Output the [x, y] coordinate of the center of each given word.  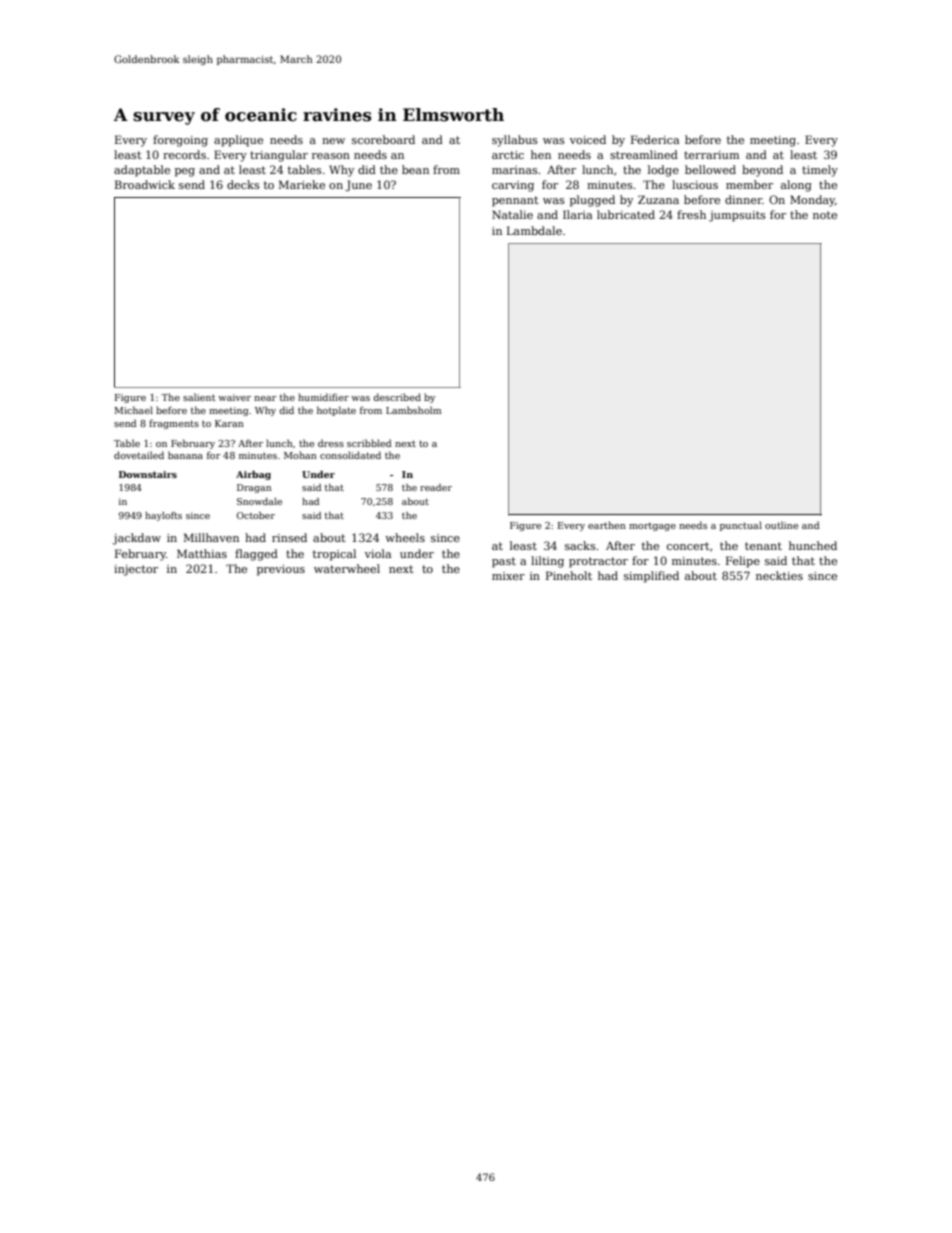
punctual [741, 526]
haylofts [163, 516]
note [825, 215]
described [397, 397]
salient [199, 397]
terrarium [711, 155]
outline [781, 525]
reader [436, 487]
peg [185, 172]
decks [243, 184]
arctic [508, 155]
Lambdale [534, 230]
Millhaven [211, 537]
